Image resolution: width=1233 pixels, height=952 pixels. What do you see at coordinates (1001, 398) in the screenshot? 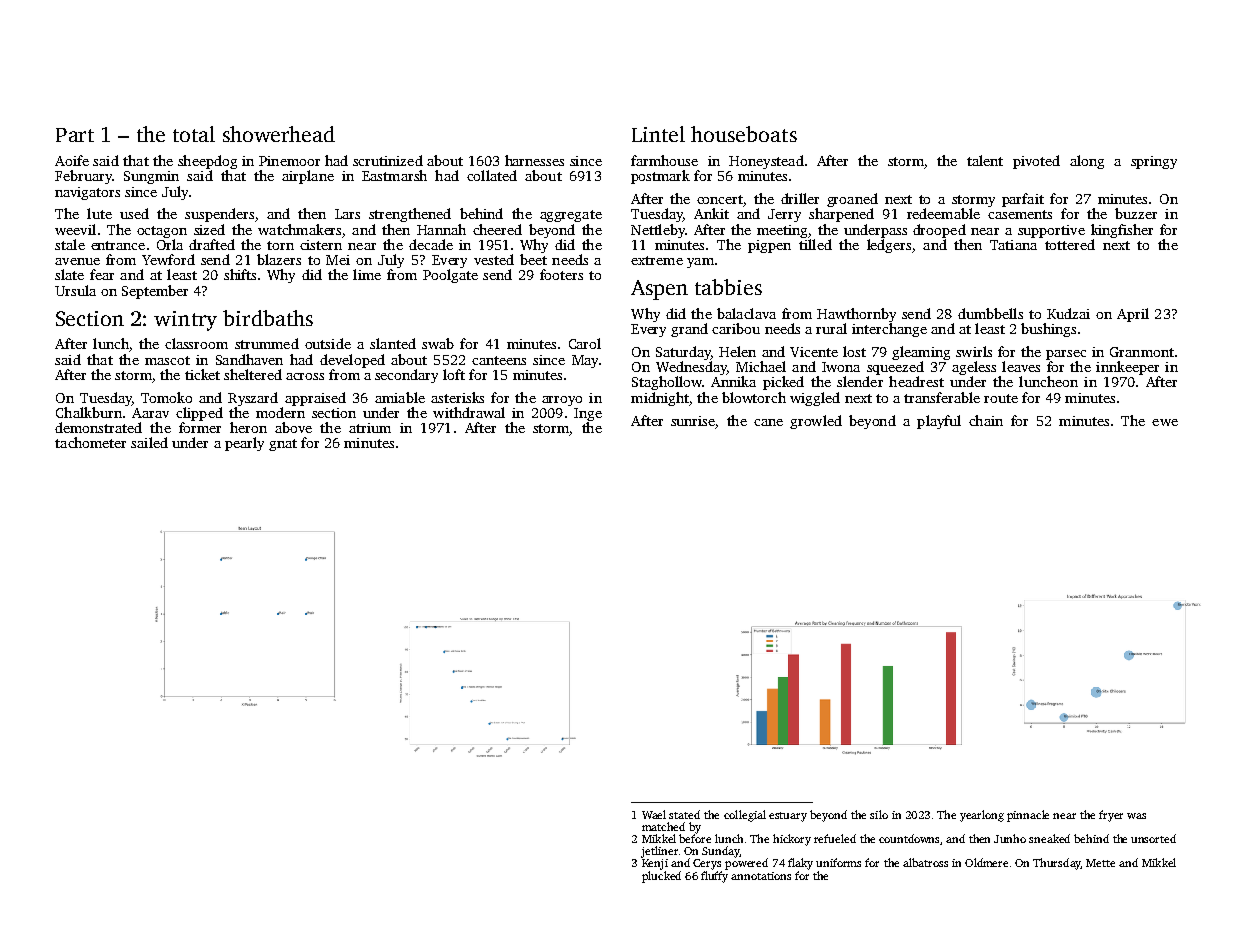
I see `route` at bounding box center [1001, 398].
